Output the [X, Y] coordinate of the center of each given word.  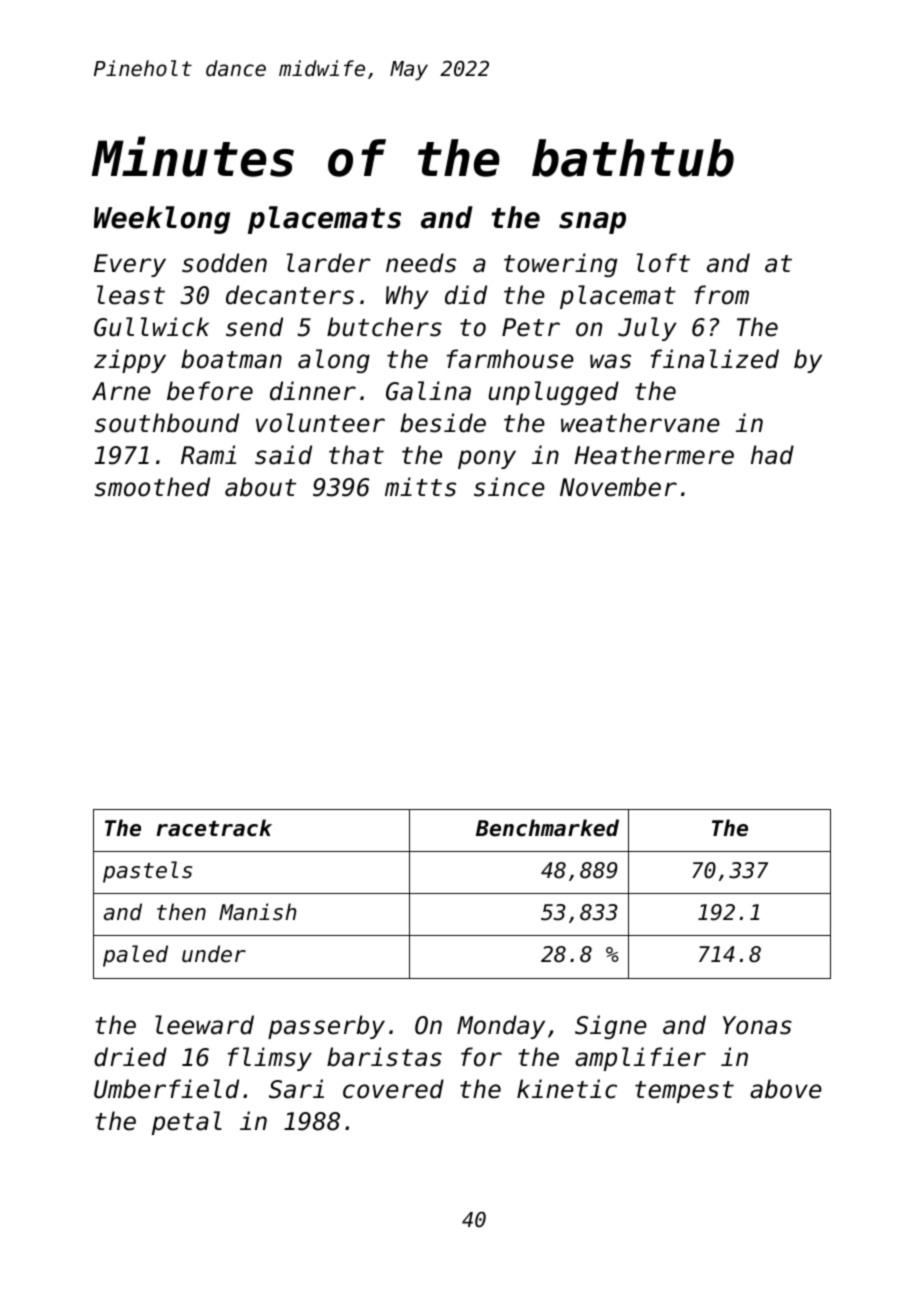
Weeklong [162, 220]
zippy [130, 361]
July [647, 329]
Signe [611, 1027]
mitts [420, 487]
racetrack [214, 828]
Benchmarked [547, 828]
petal [187, 1123]
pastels [147, 872]
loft [663, 263]
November [618, 487]
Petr [531, 327]
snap [592, 223]
